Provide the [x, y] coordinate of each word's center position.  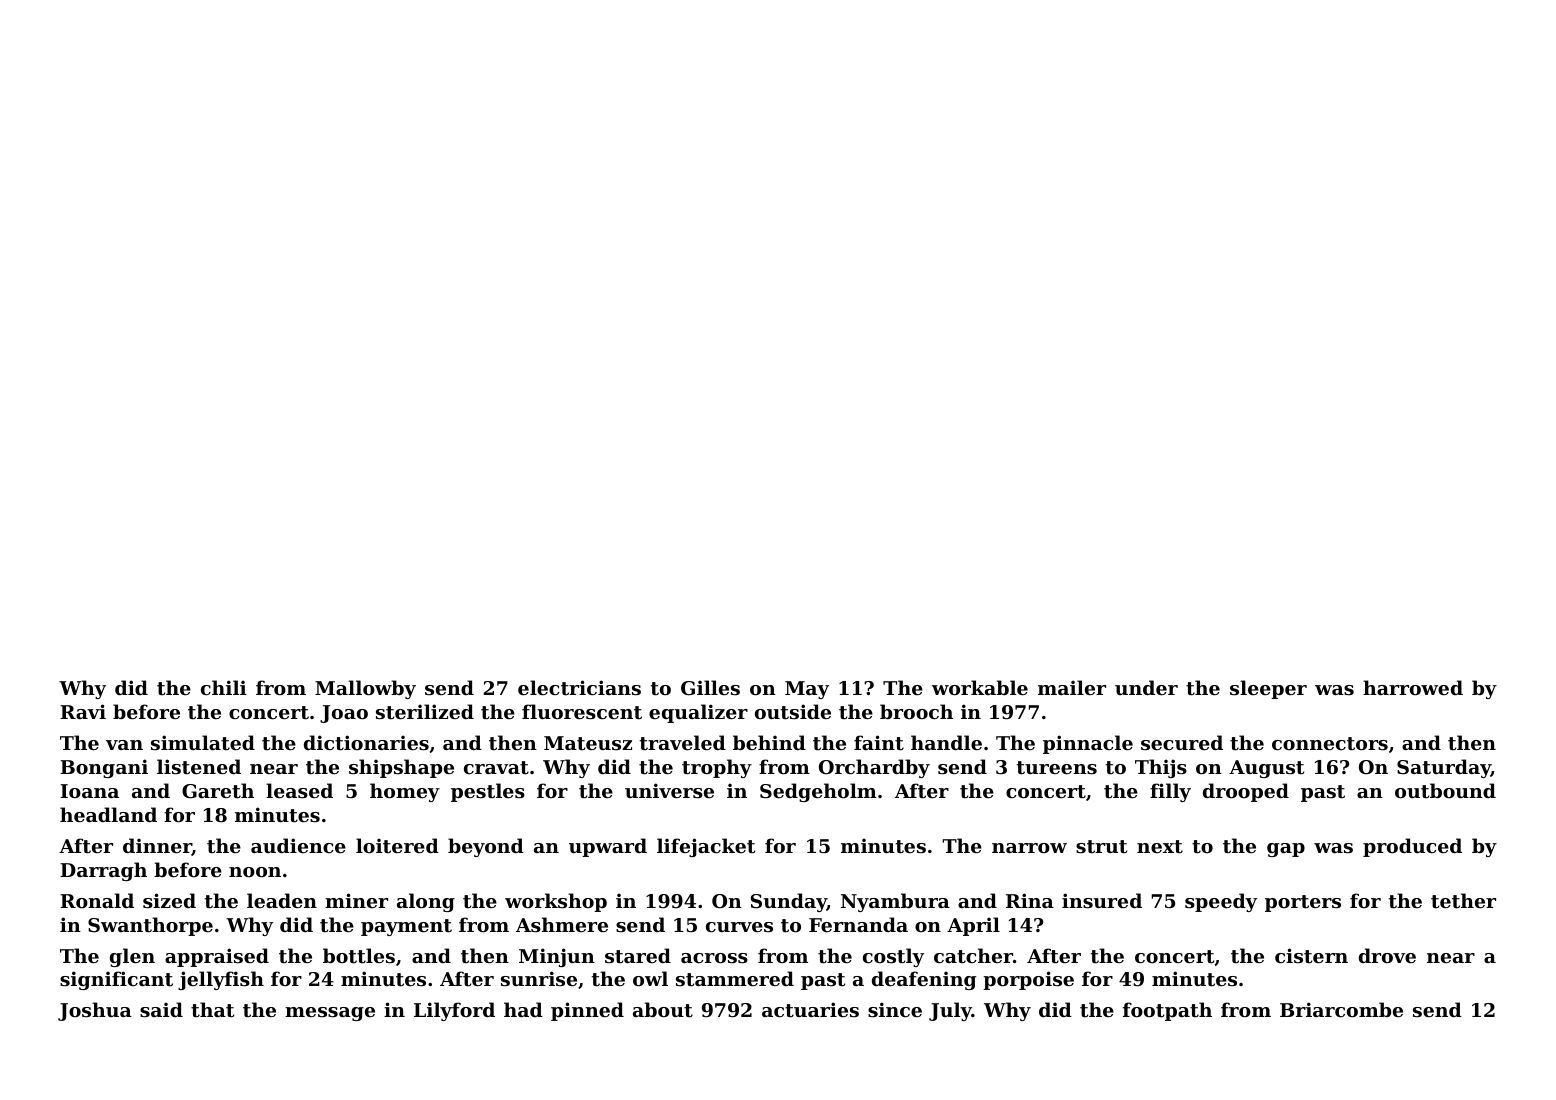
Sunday [789, 902]
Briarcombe [1341, 1009]
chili [223, 687]
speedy [1221, 902]
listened [199, 767]
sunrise [539, 979]
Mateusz [588, 743]
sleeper [1268, 689]
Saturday [1444, 768]
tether [1463, 901]
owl [650, 978]
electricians [579, 688]
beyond [486, 847]
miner [356, 900]
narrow [1029, 848]
